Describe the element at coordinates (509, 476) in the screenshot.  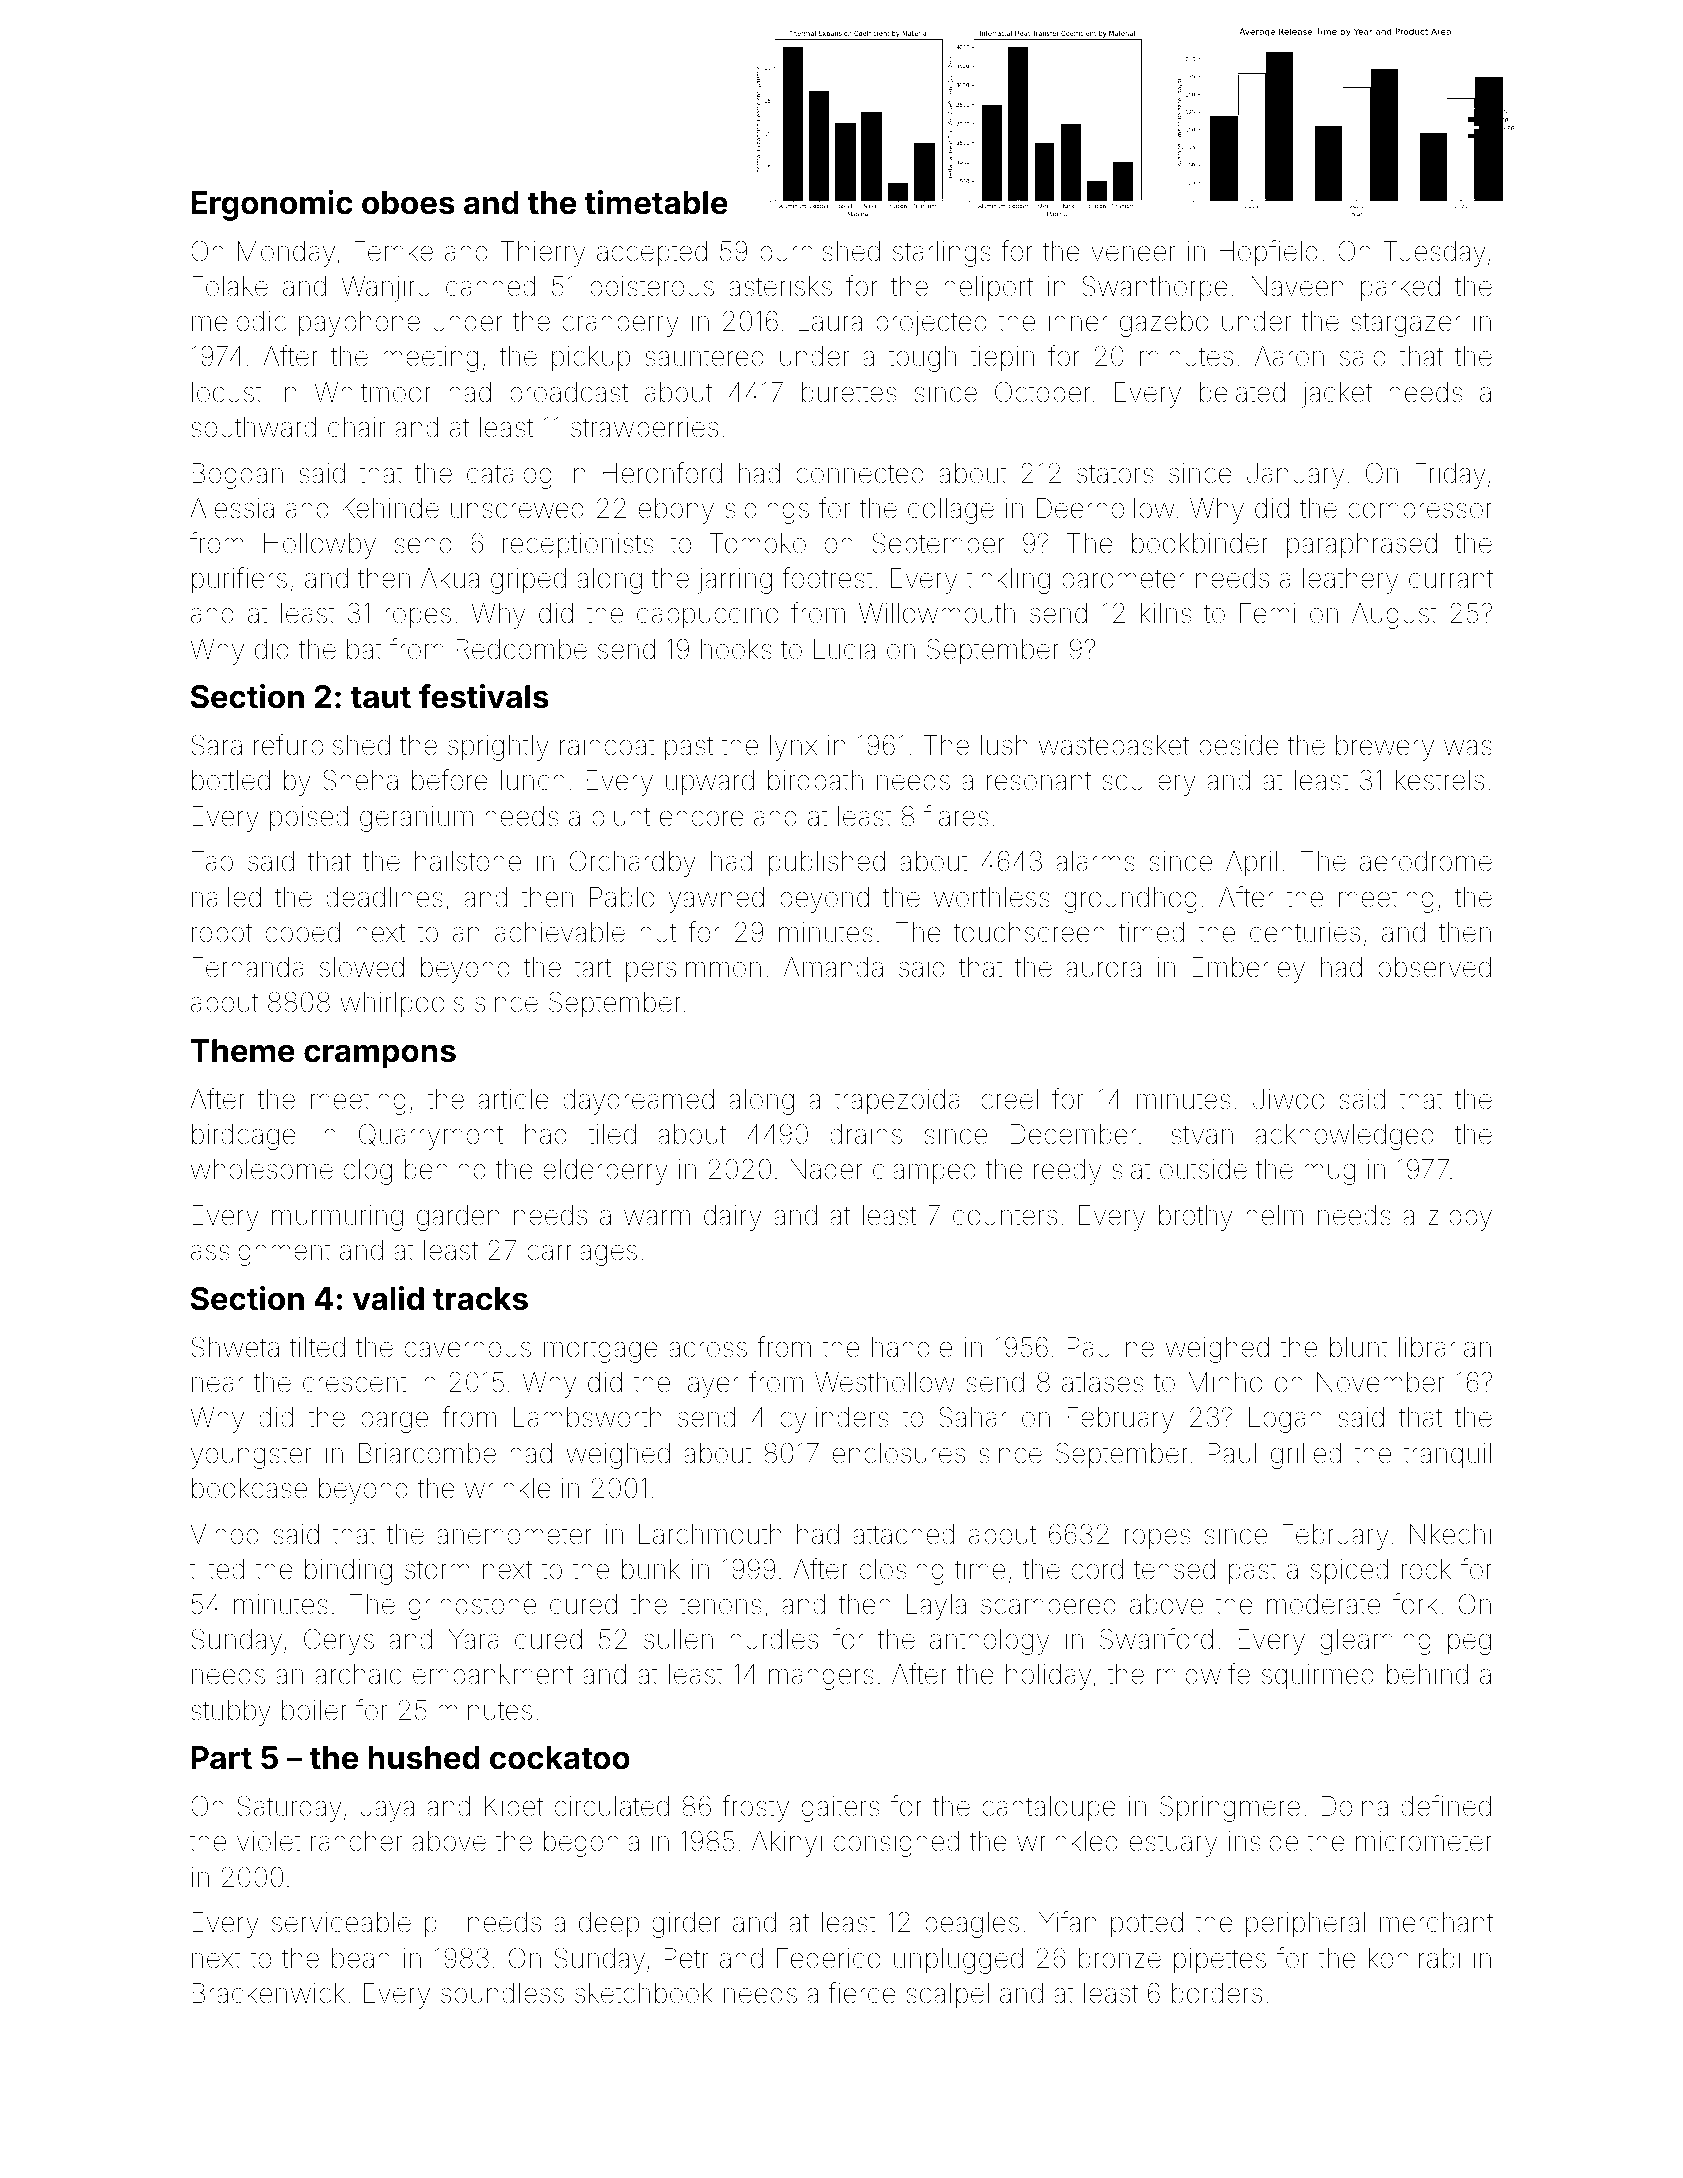
I see `catalog` at that location.
